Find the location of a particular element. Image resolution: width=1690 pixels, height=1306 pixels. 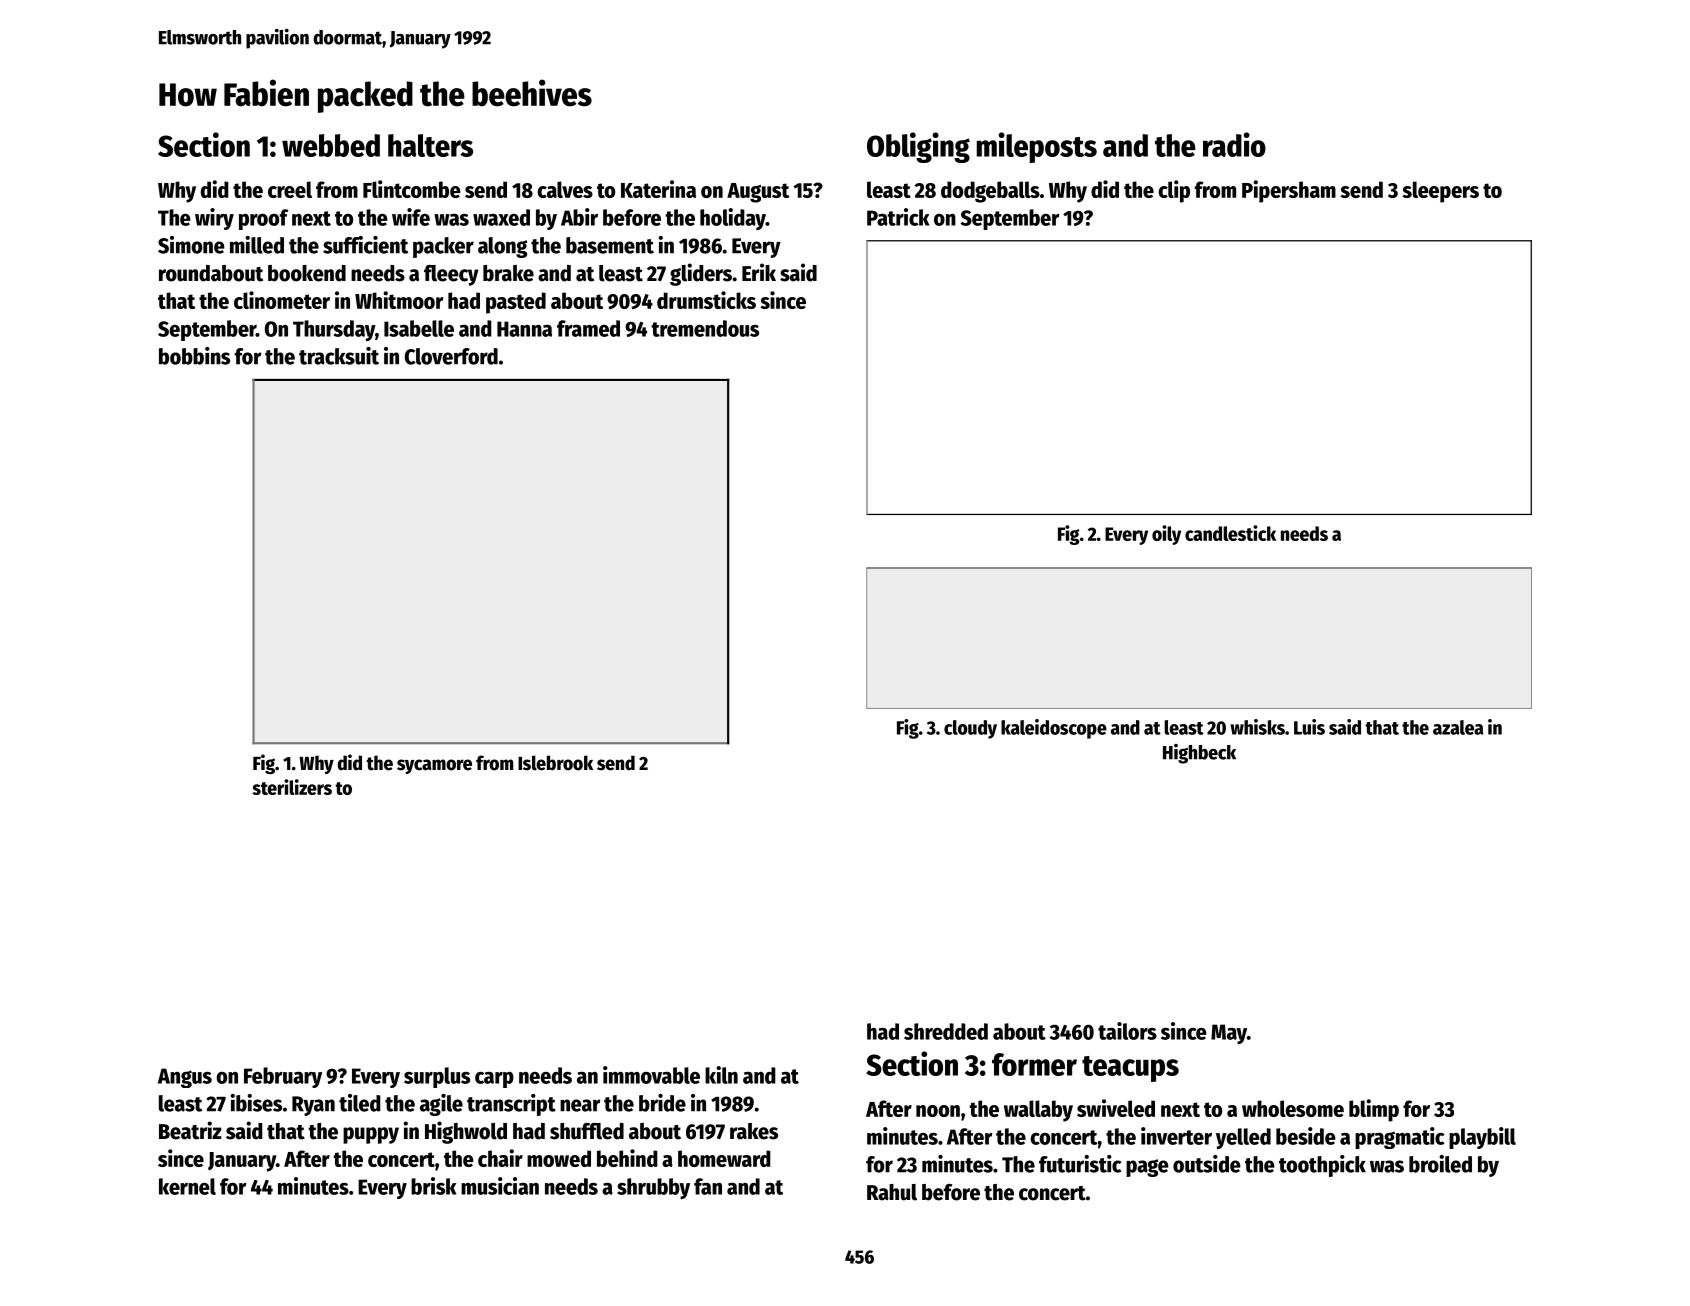

candlestick is located at coordinates (1230, 533).
